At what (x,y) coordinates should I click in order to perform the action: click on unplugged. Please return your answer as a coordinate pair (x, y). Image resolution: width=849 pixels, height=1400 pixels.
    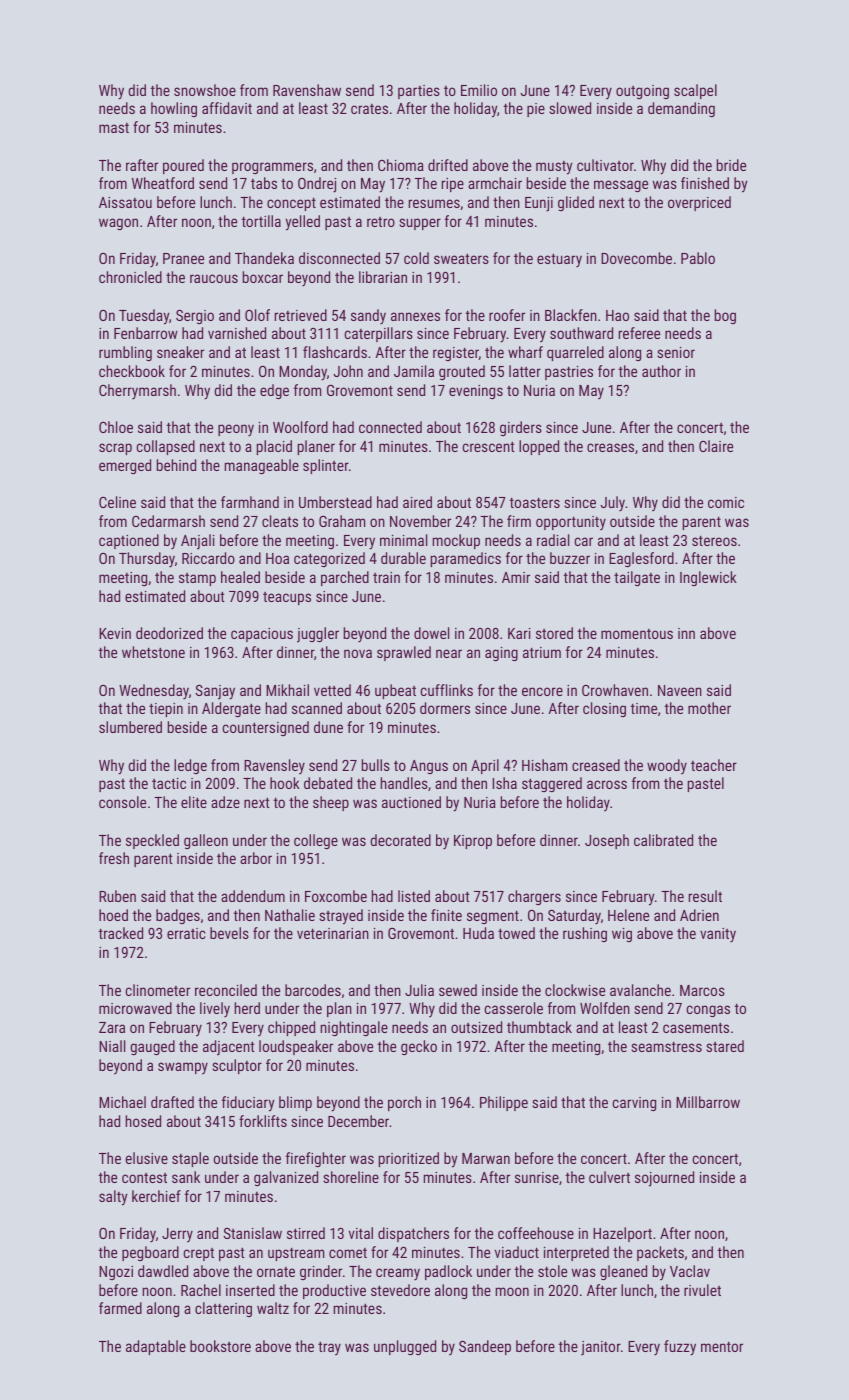
    Looking at the image, I should click on (405, 1348).
